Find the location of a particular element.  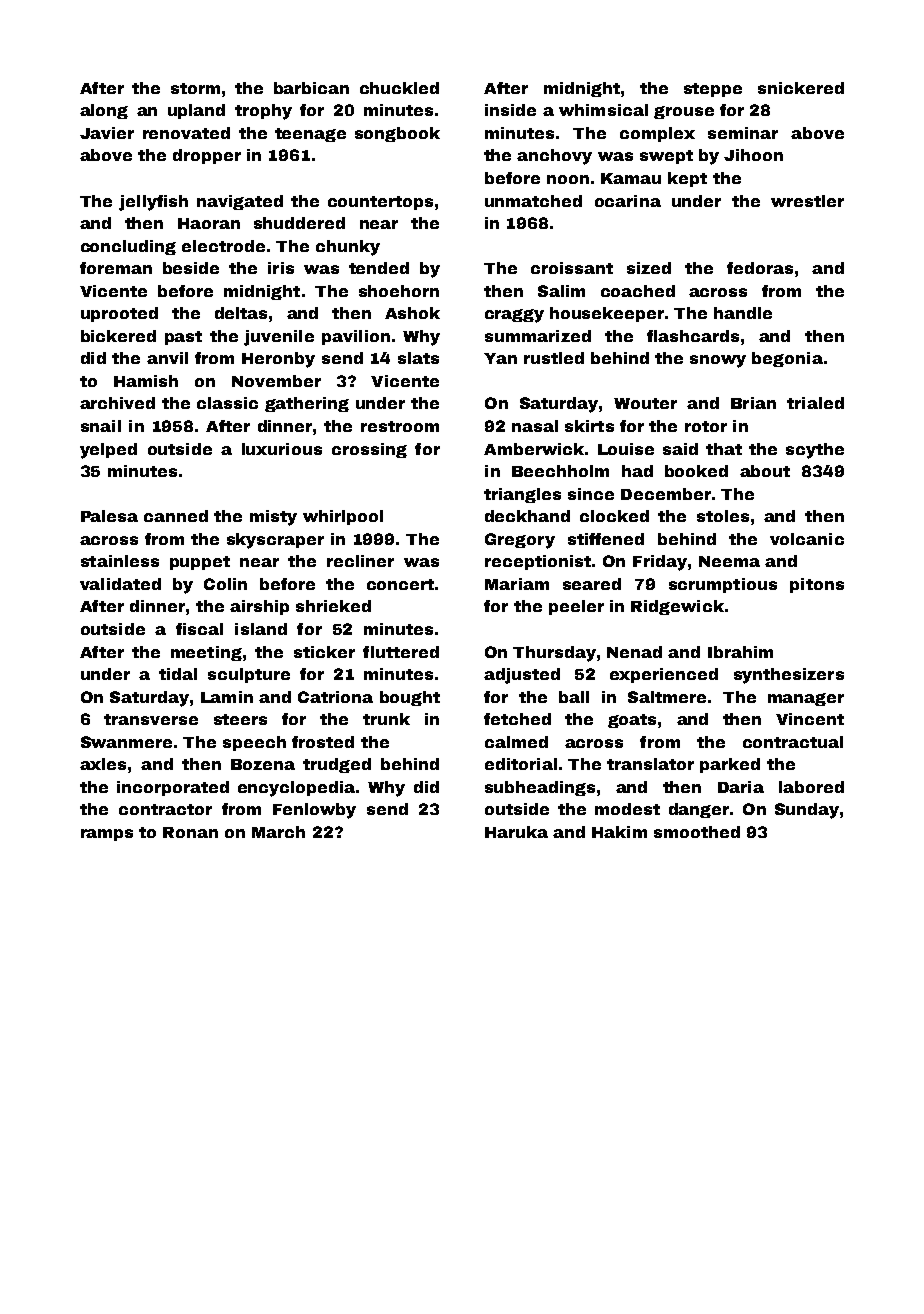

Beechholm is located at coordinates (560, 471).
